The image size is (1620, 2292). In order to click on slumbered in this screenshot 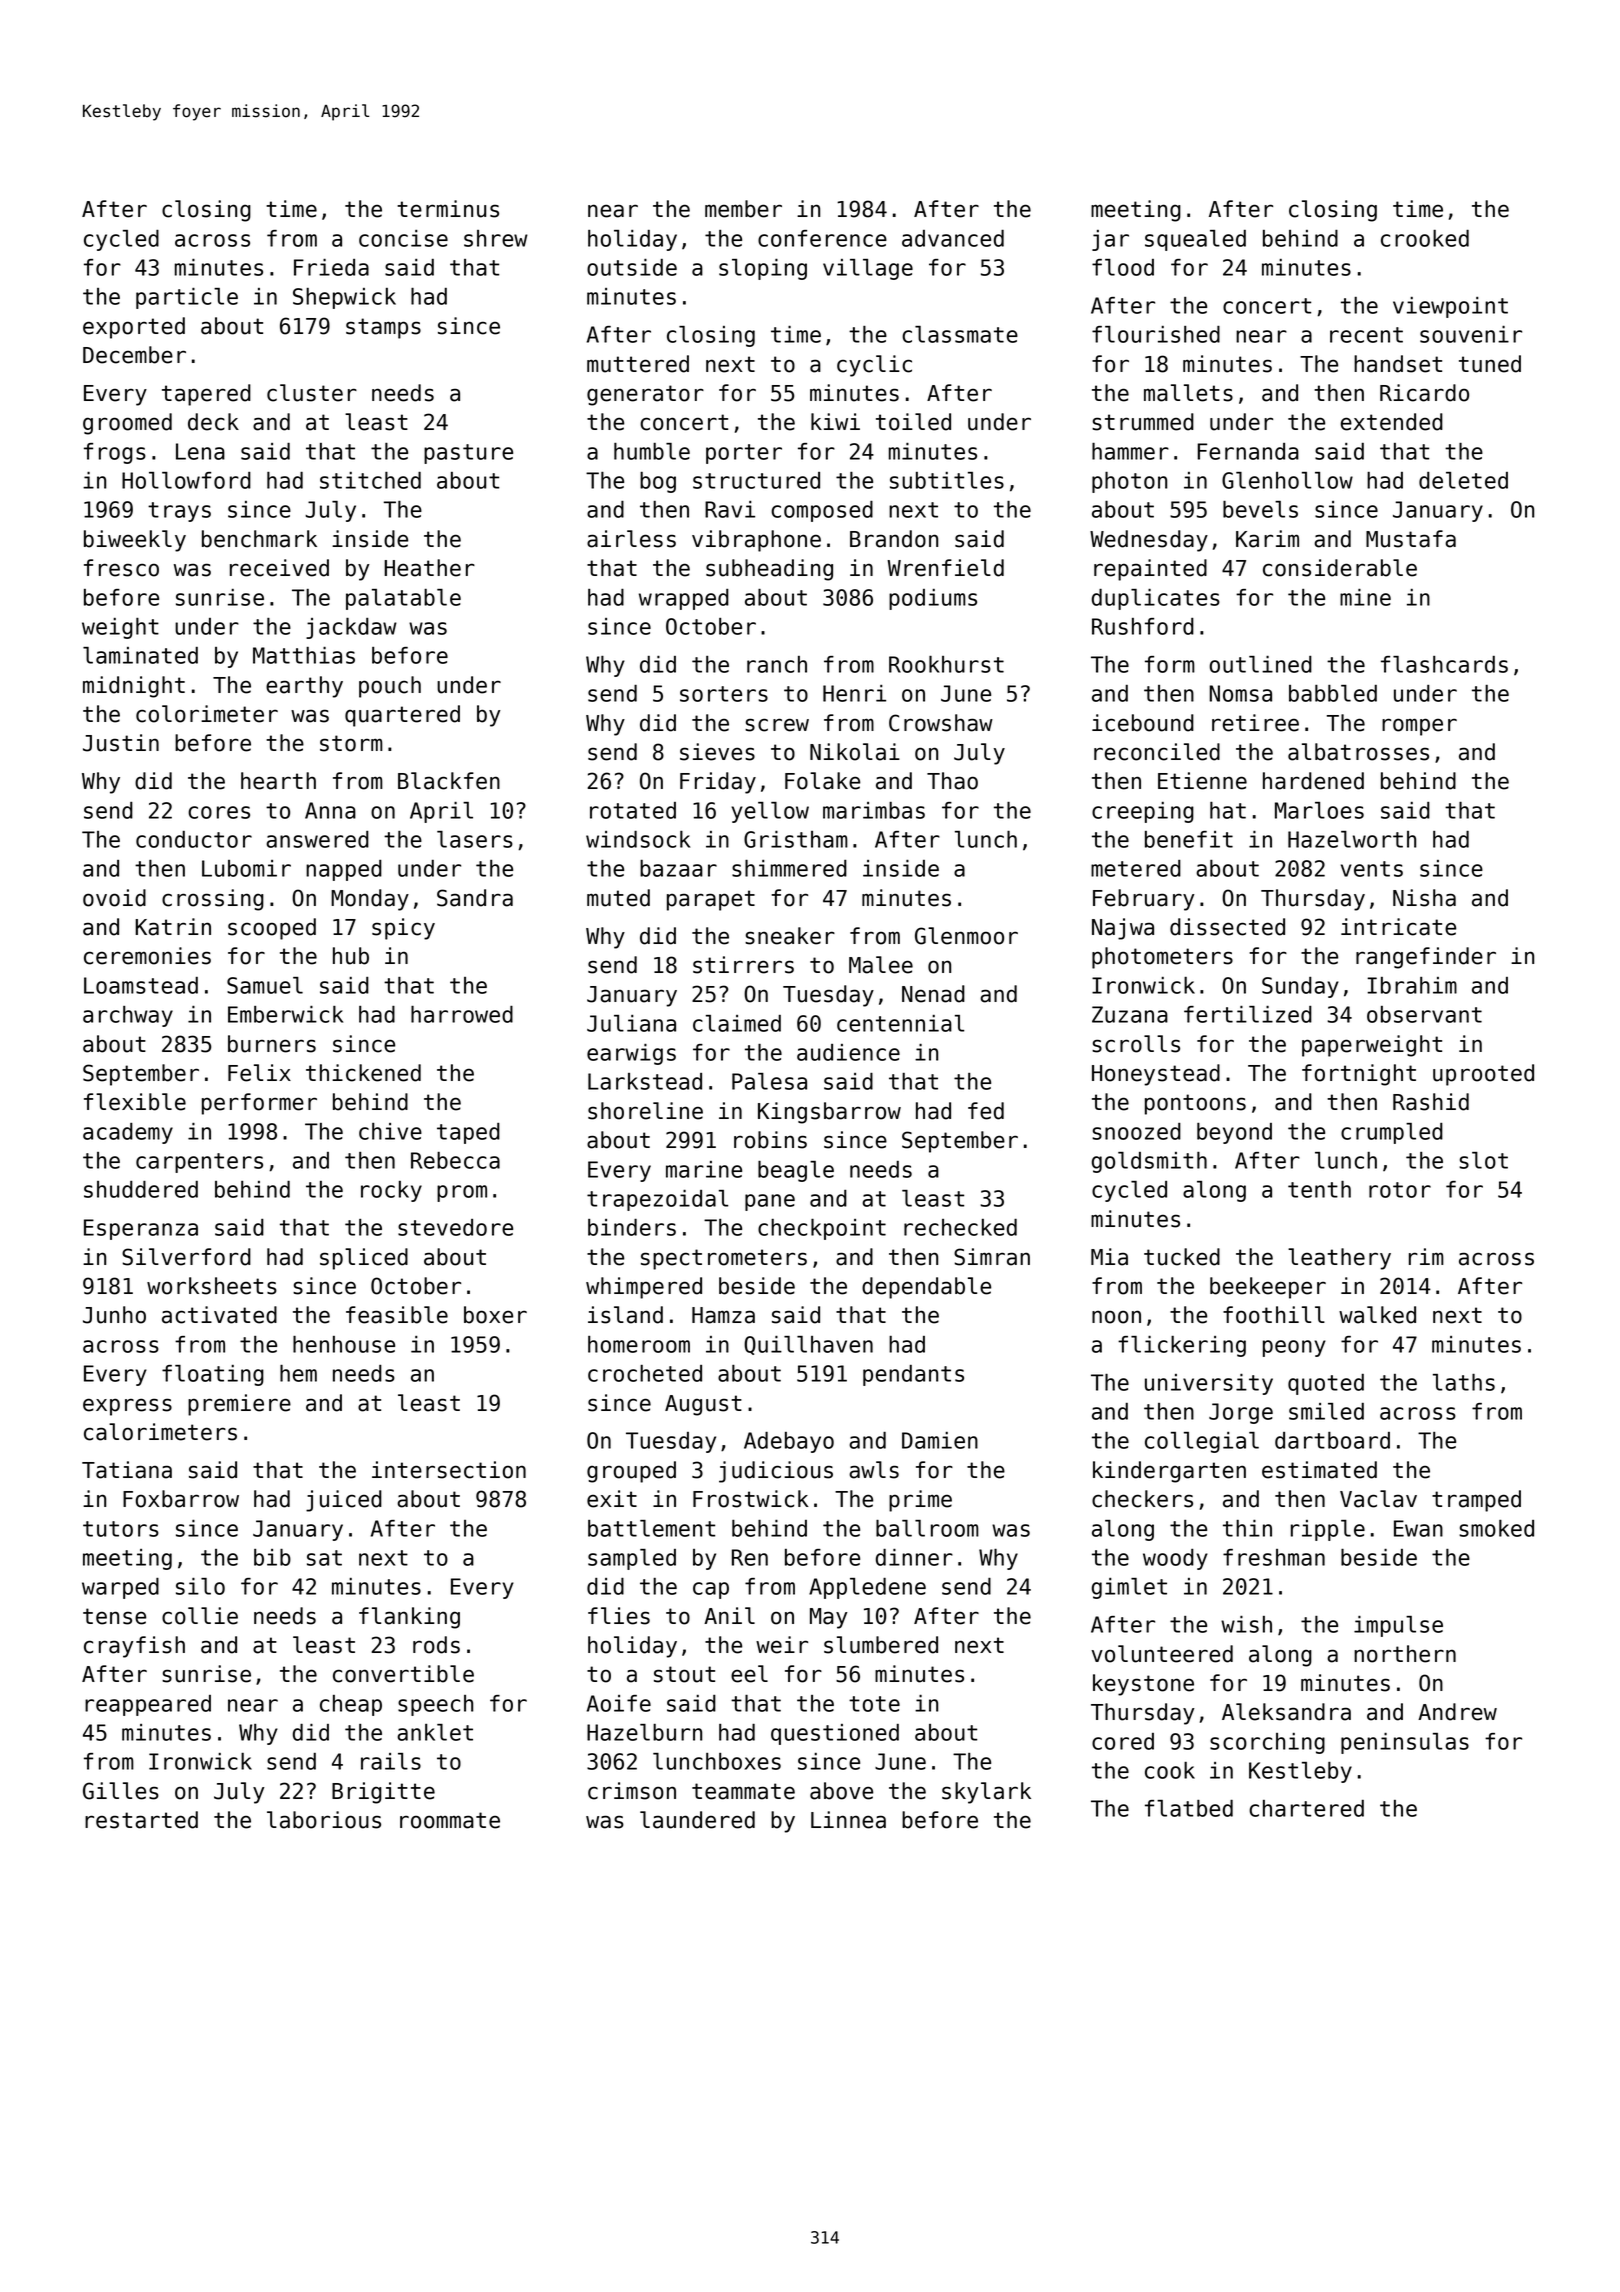, I will do `click(881, 1645)`.
